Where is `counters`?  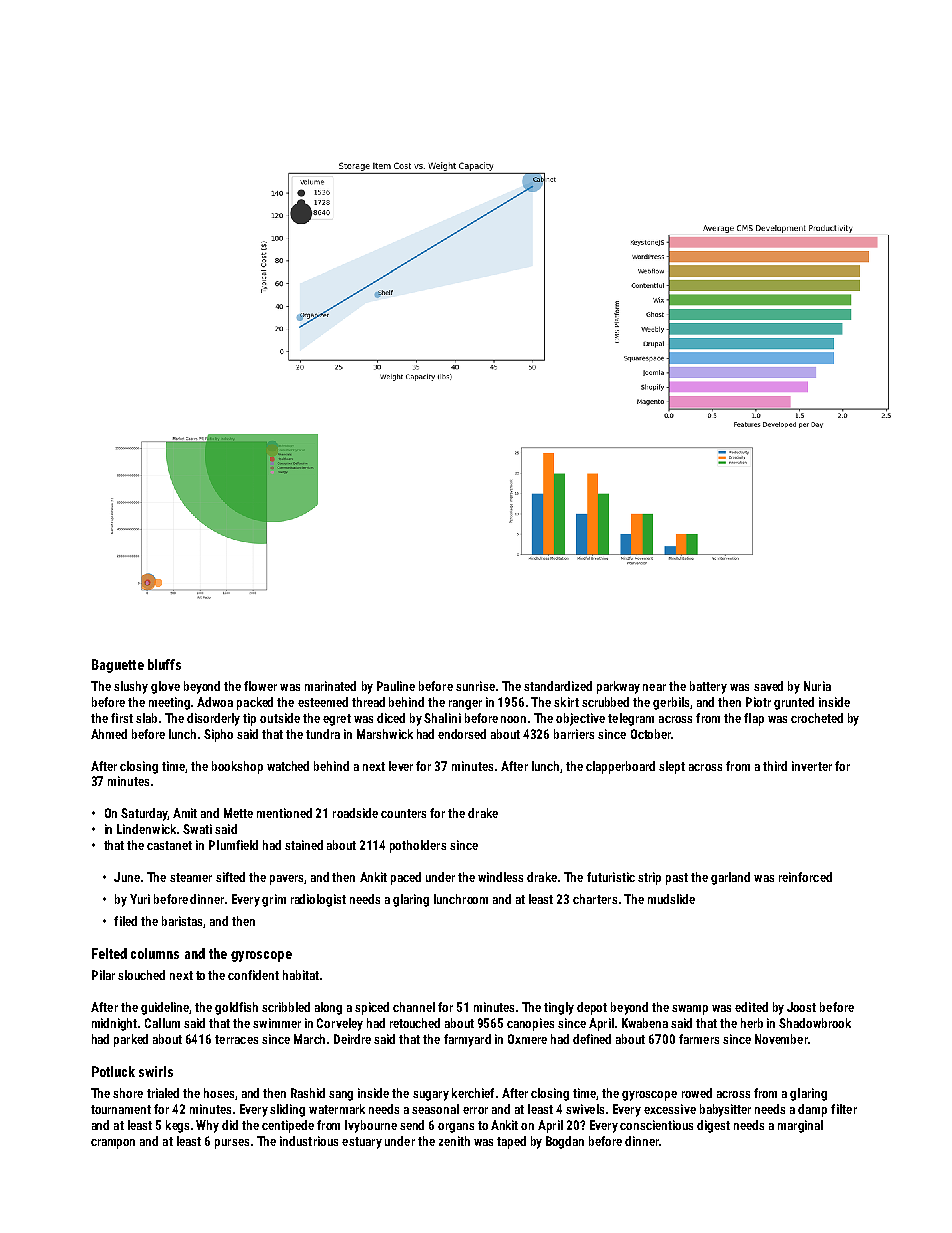 counters is located at coordinates (403, 813).
